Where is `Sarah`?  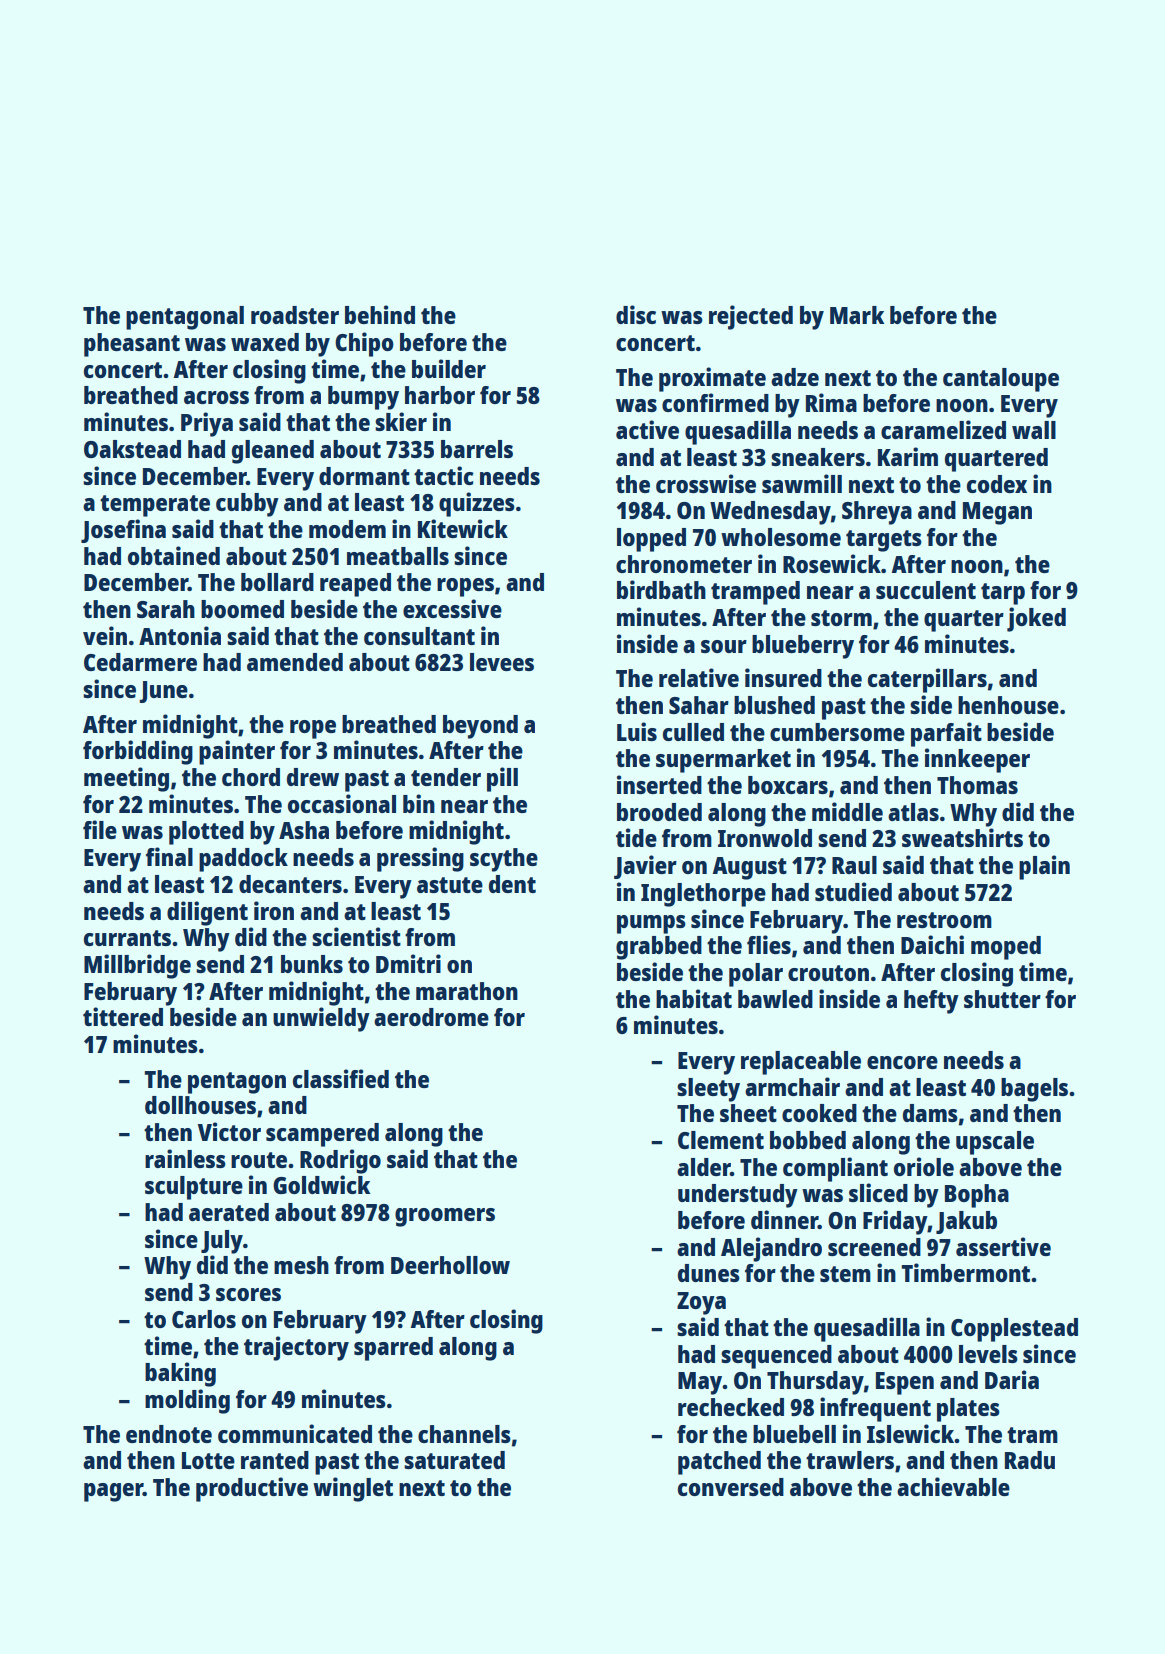
Sarah is located at coordinates (166, 609).
